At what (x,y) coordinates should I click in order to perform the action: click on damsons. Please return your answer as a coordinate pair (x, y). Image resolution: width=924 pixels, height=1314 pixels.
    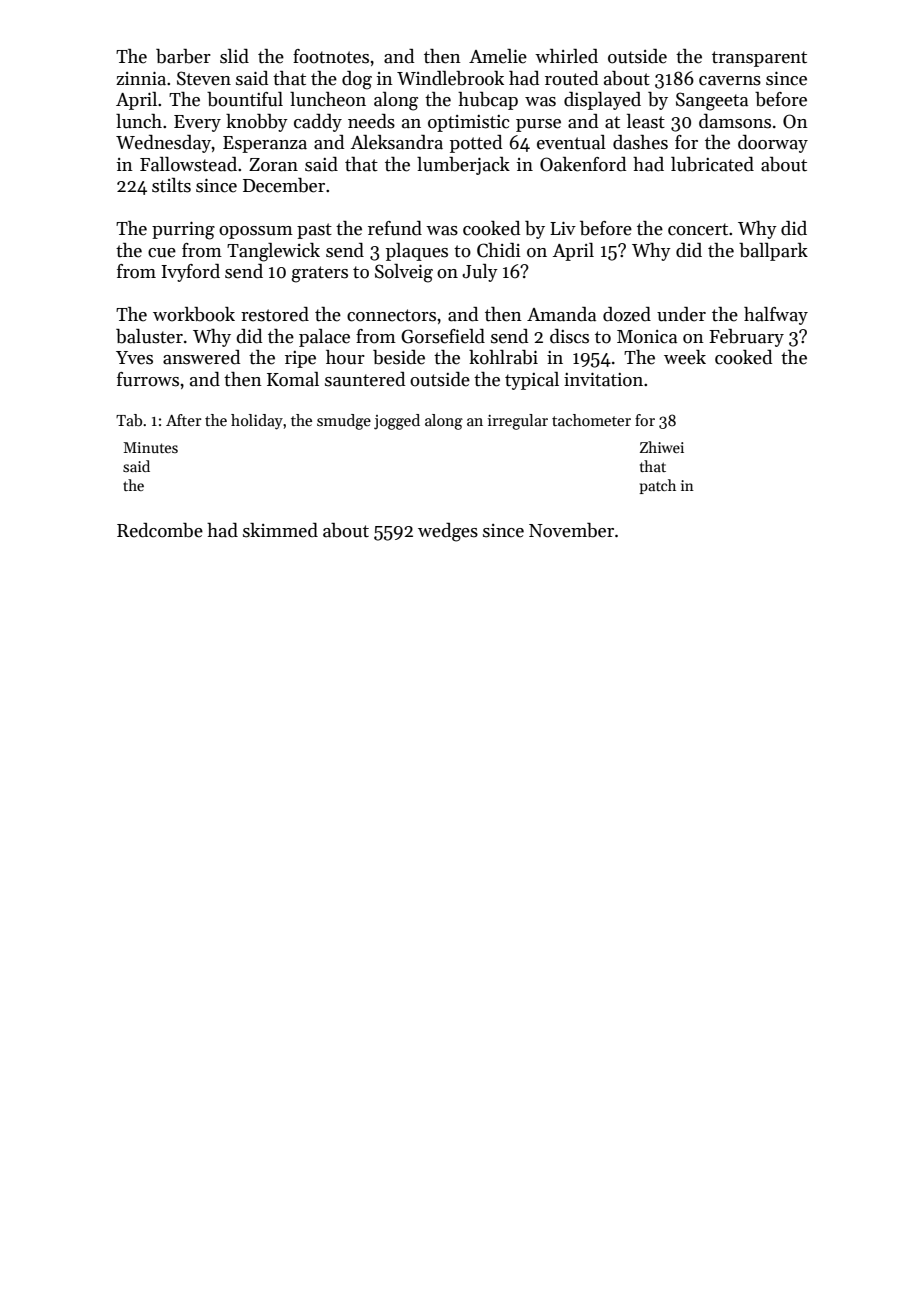
    Looking at the image, I should click on (735, 121).
